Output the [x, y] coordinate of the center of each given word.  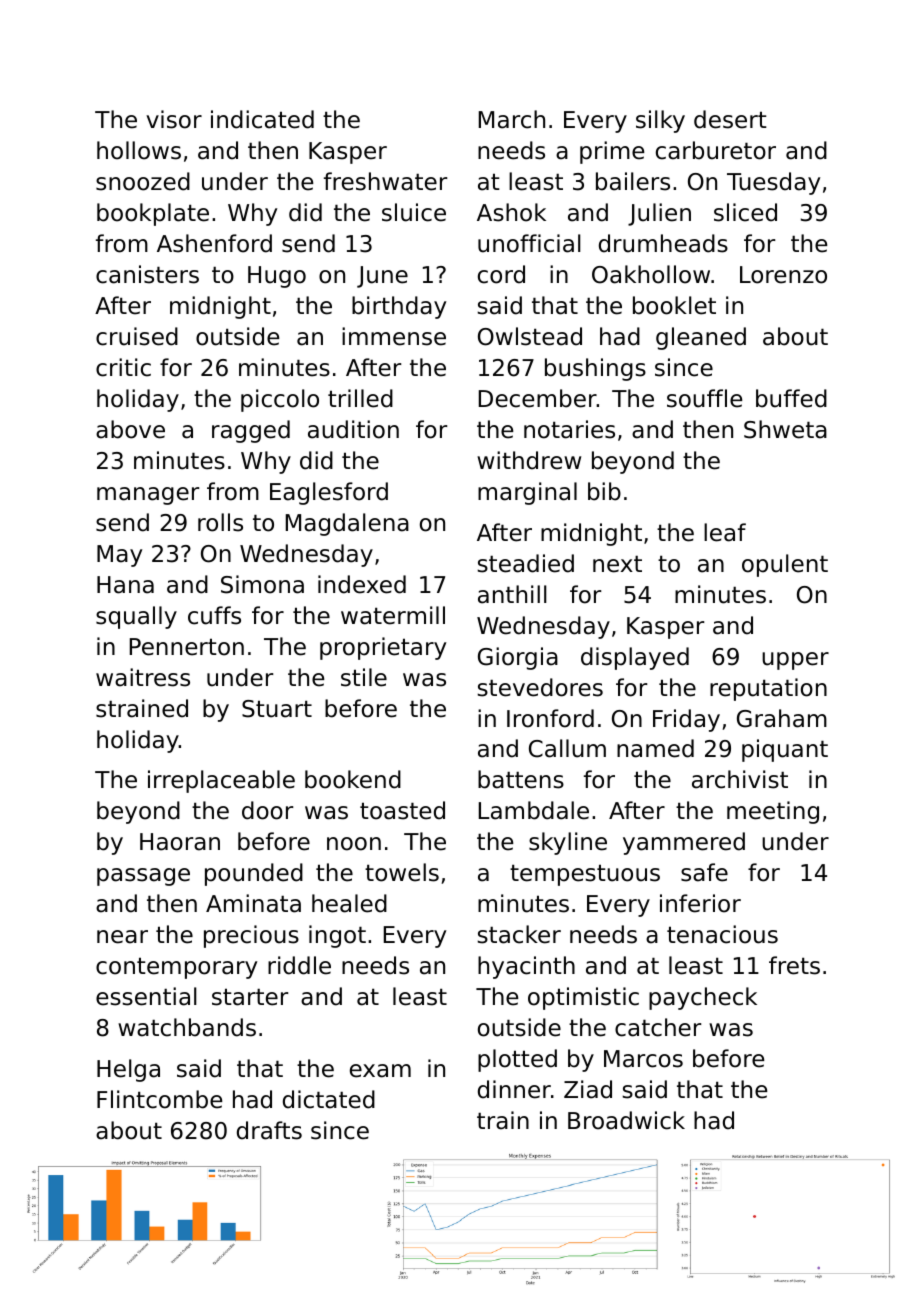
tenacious [722, 934]
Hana [125, 585]
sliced [745, 212]
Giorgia [518, 658]
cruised [137, 336]
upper [795, 661]
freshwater [385, 181]
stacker [519, 934]
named [655, 748]
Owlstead [530, 336]
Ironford [550, 718]
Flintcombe [159, 1099]
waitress [143, 677]
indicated [262, 119]
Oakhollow [651, 274]
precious [251, 936]
